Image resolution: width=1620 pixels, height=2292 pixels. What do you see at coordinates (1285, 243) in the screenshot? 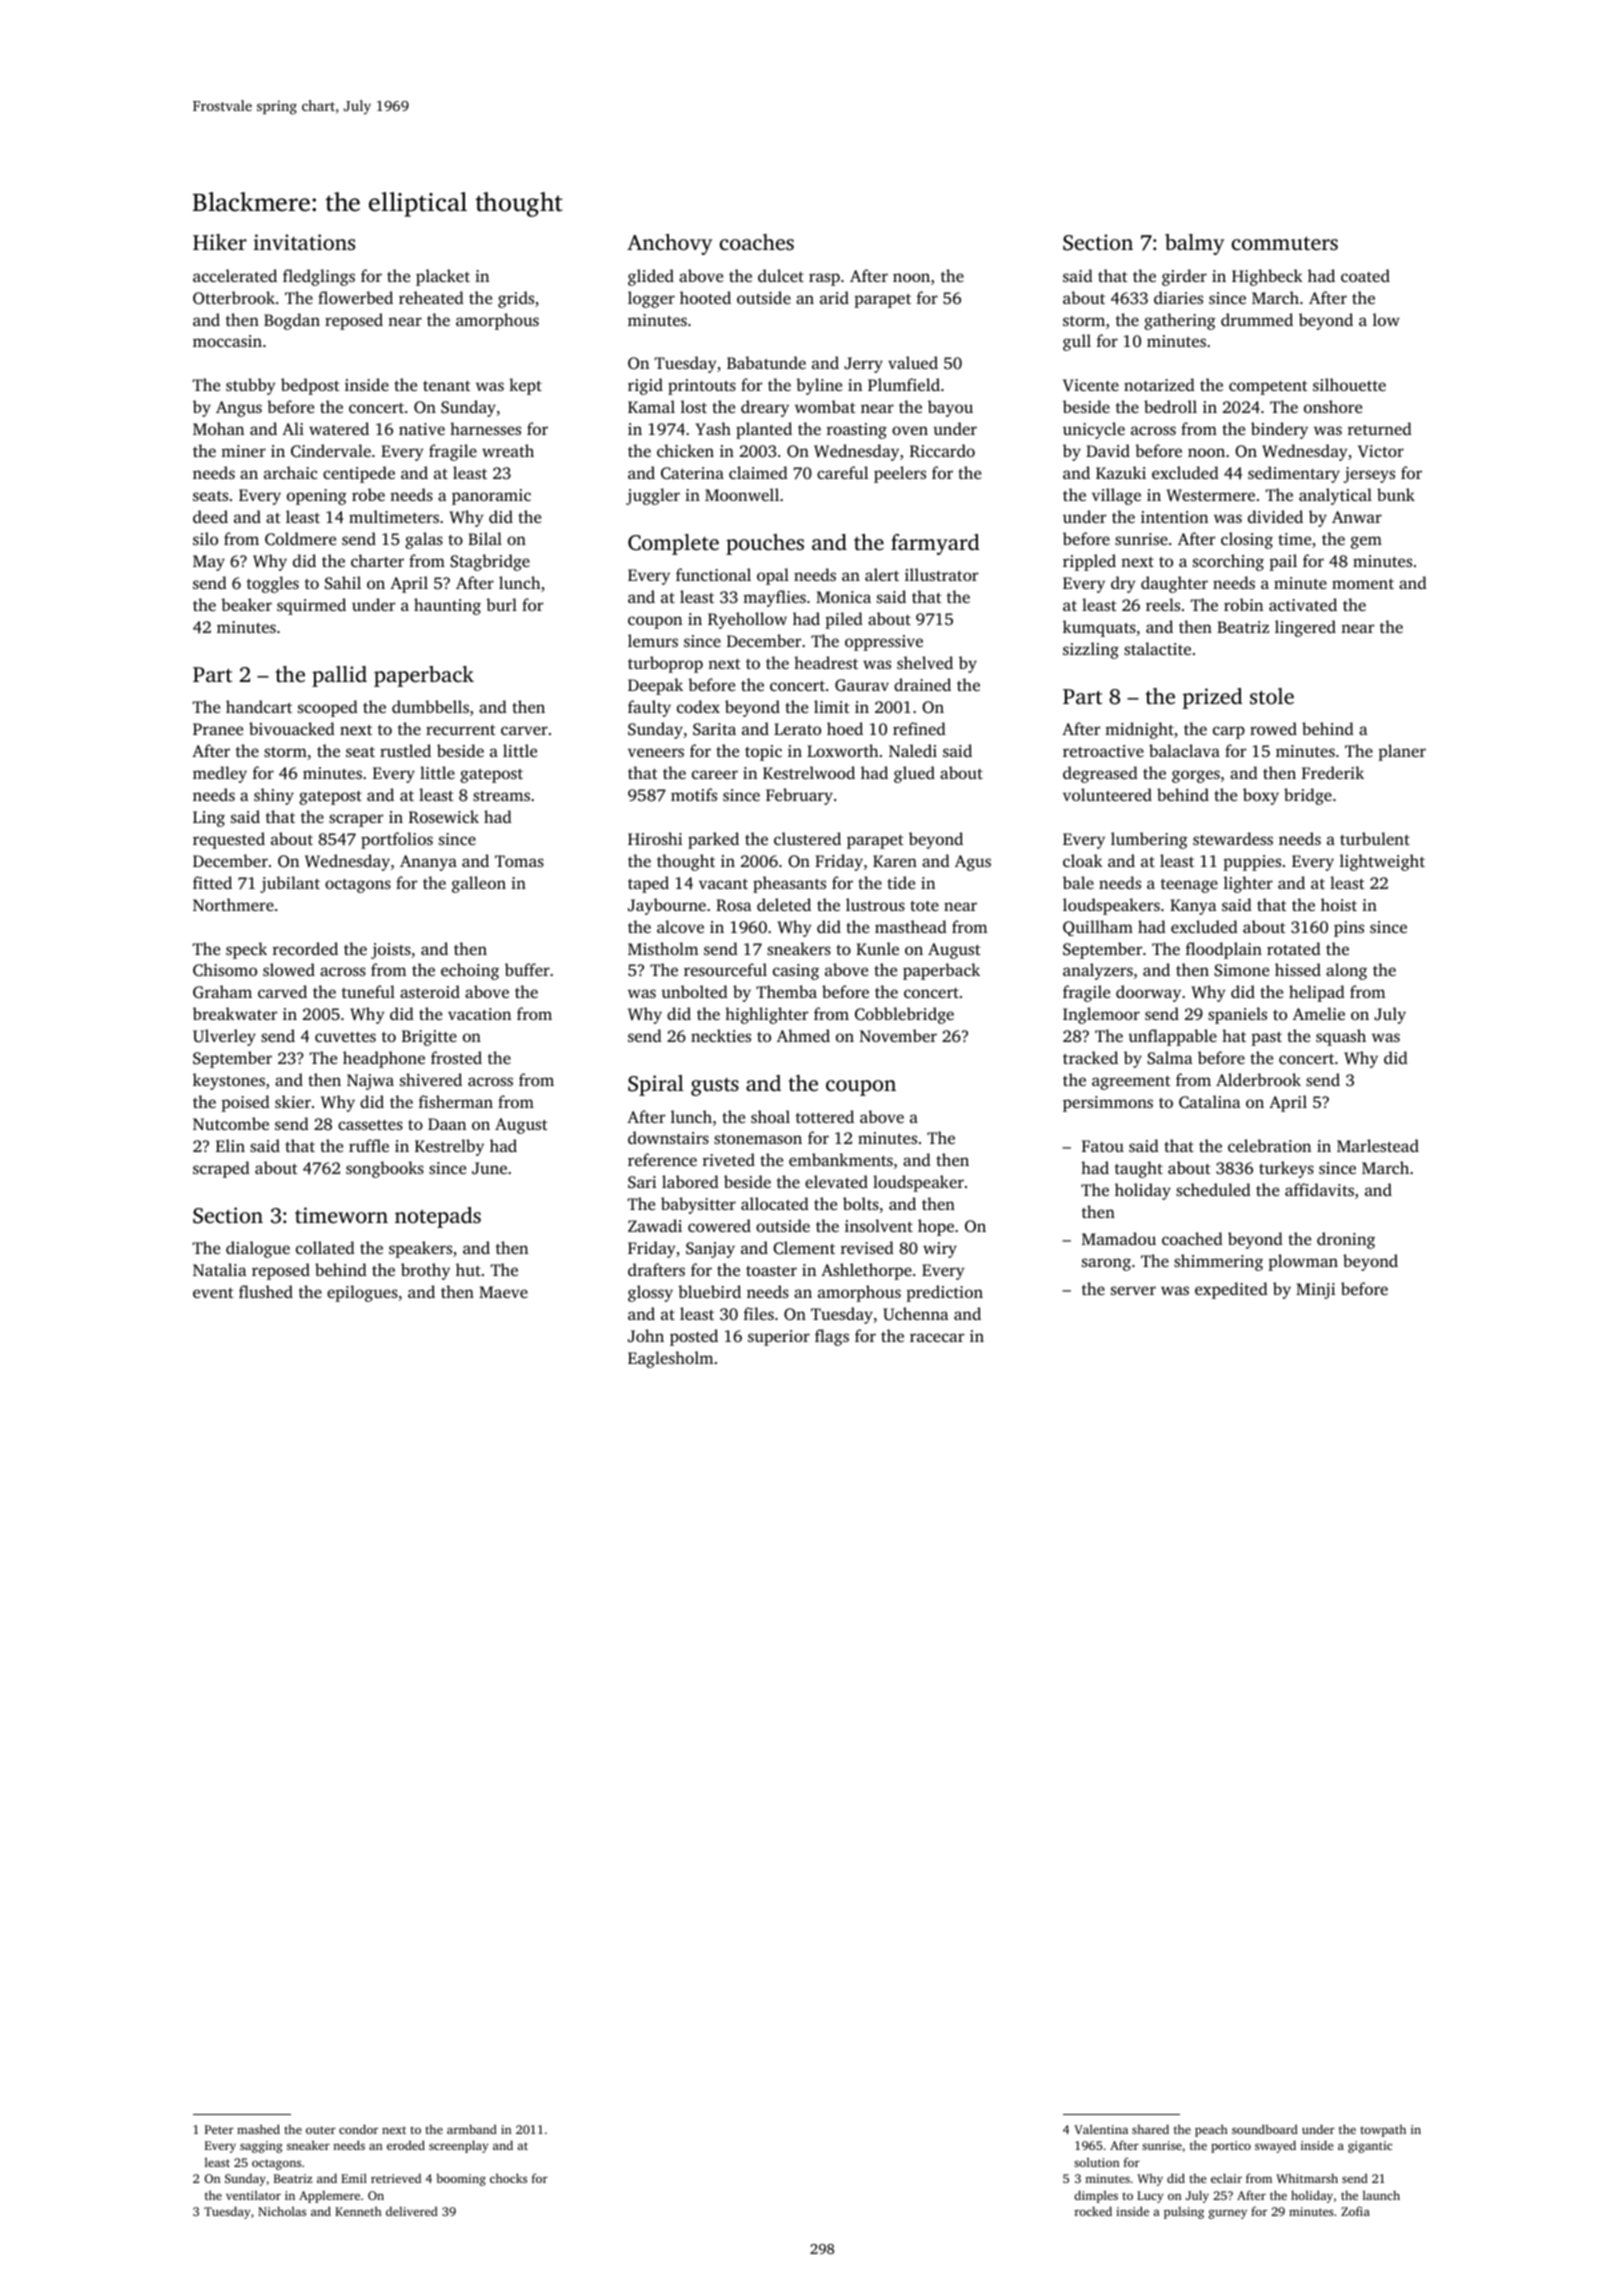
I see `commuters` at bounding box center [1285, 243].
